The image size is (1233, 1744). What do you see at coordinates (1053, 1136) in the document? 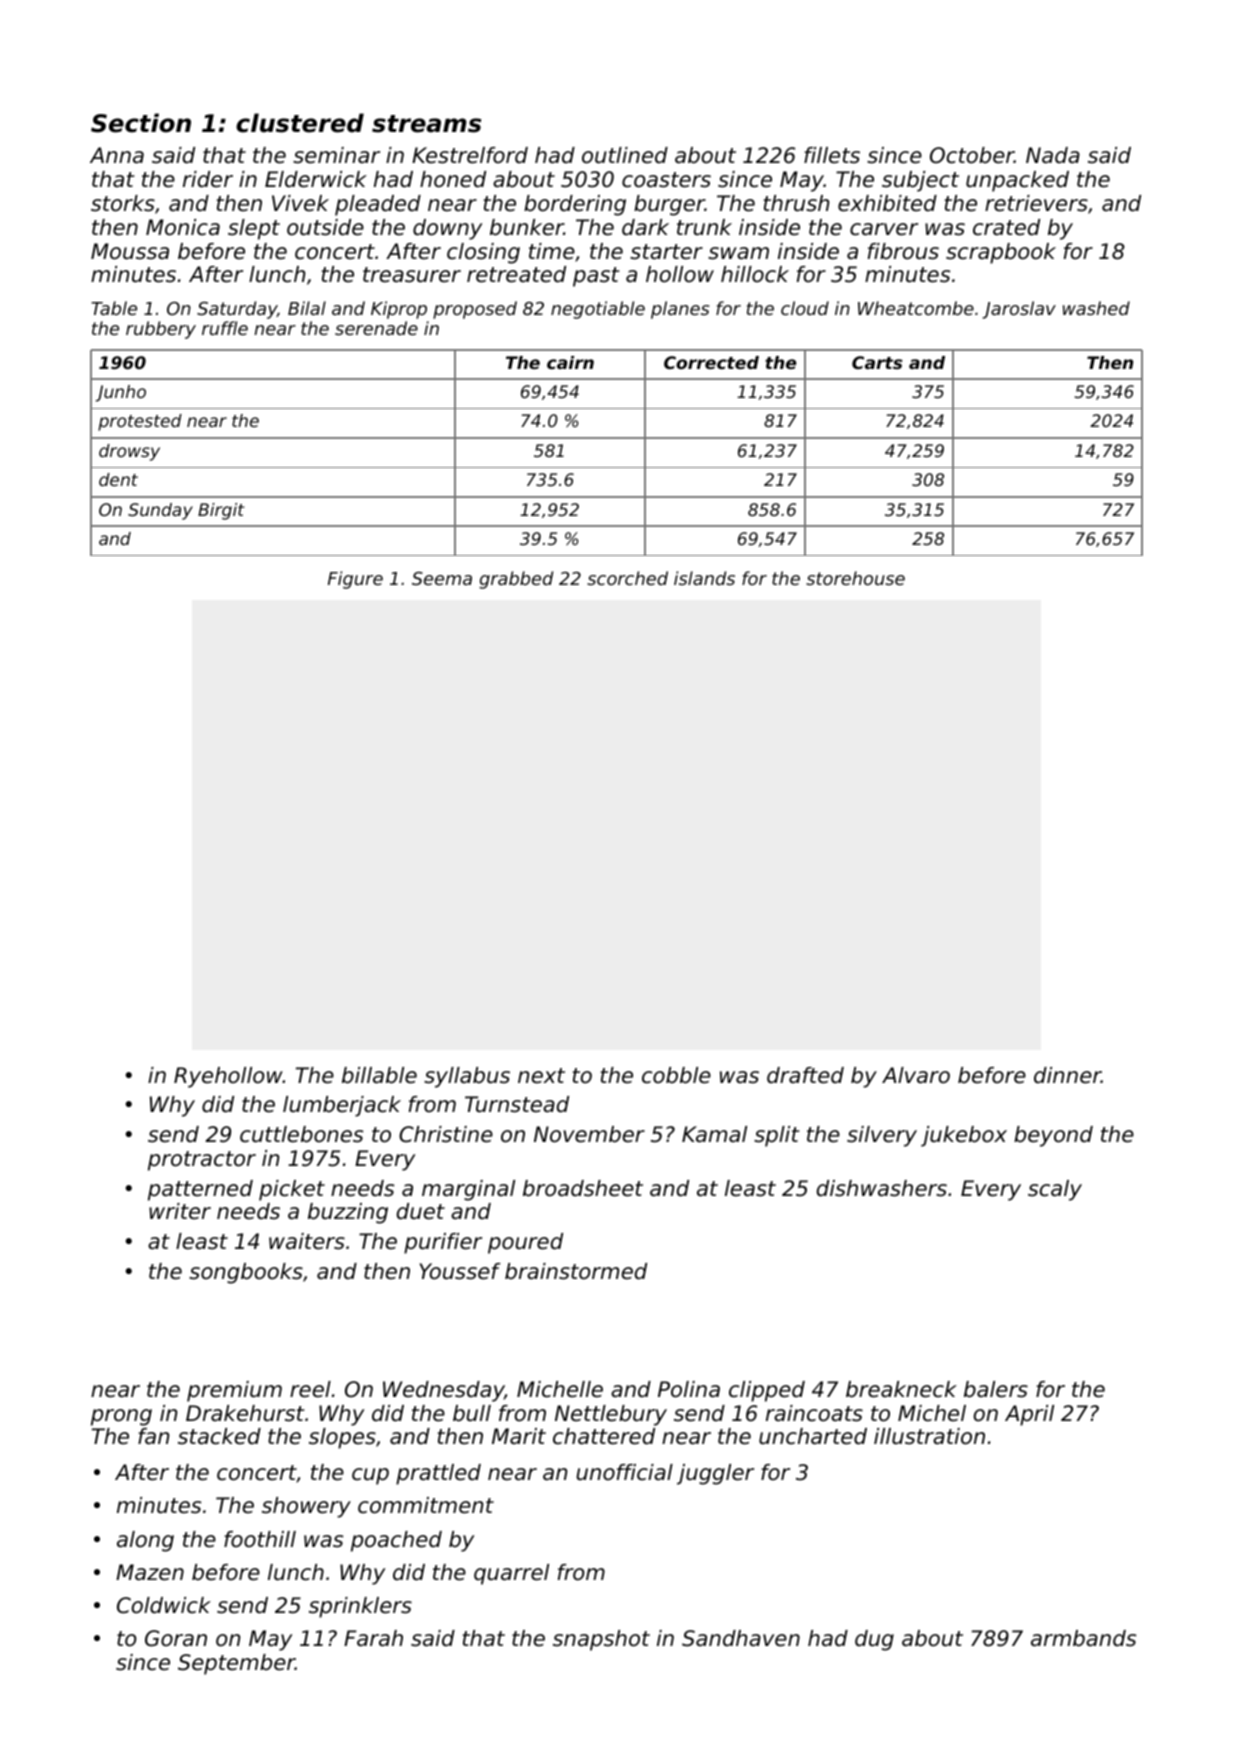
I see `beyond` at bounding box center [1053, 1136].
